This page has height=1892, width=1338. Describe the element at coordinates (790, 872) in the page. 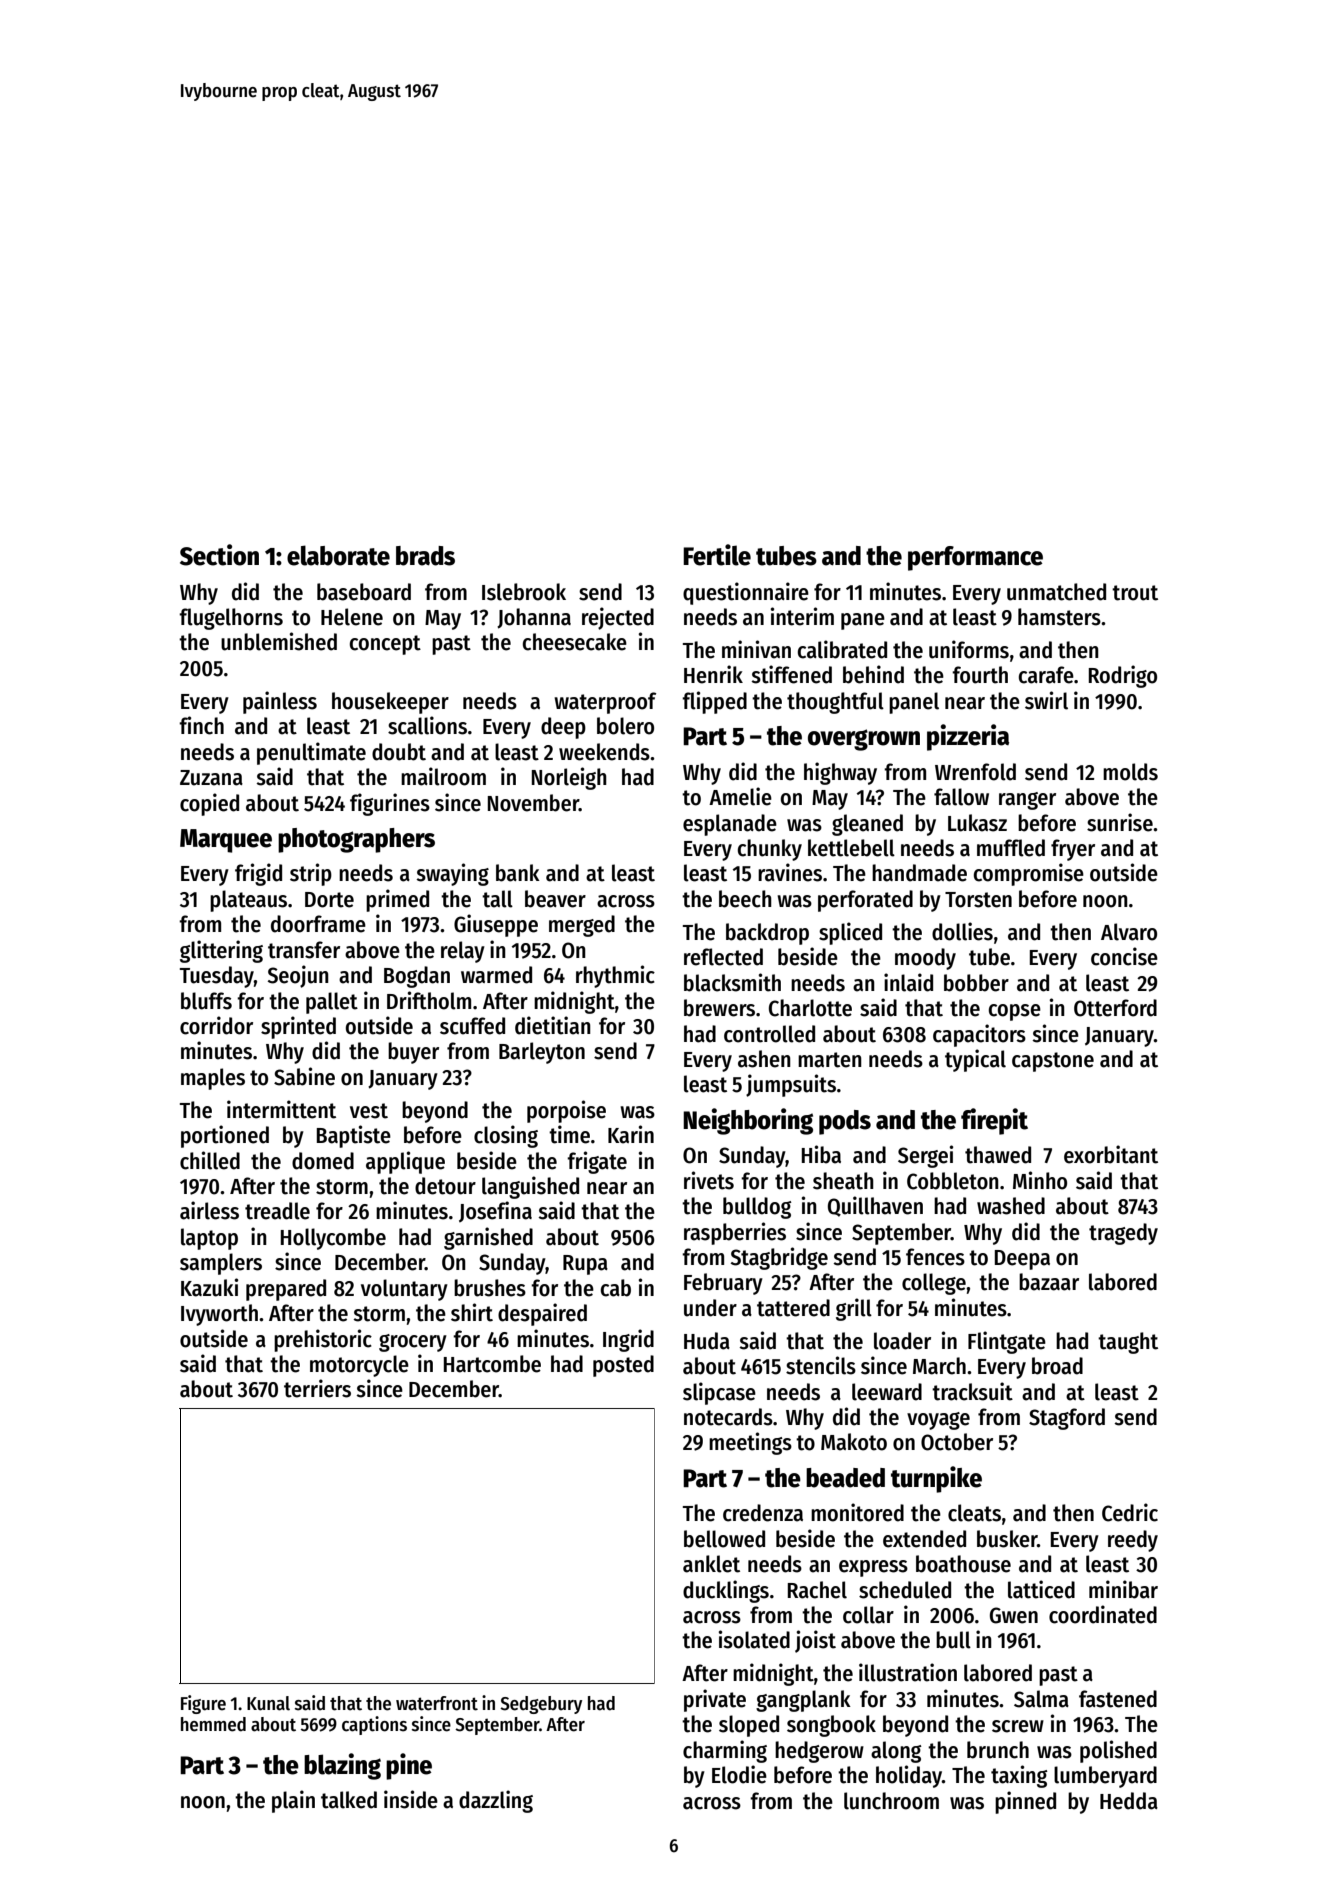

I see `ravines` at that location.
